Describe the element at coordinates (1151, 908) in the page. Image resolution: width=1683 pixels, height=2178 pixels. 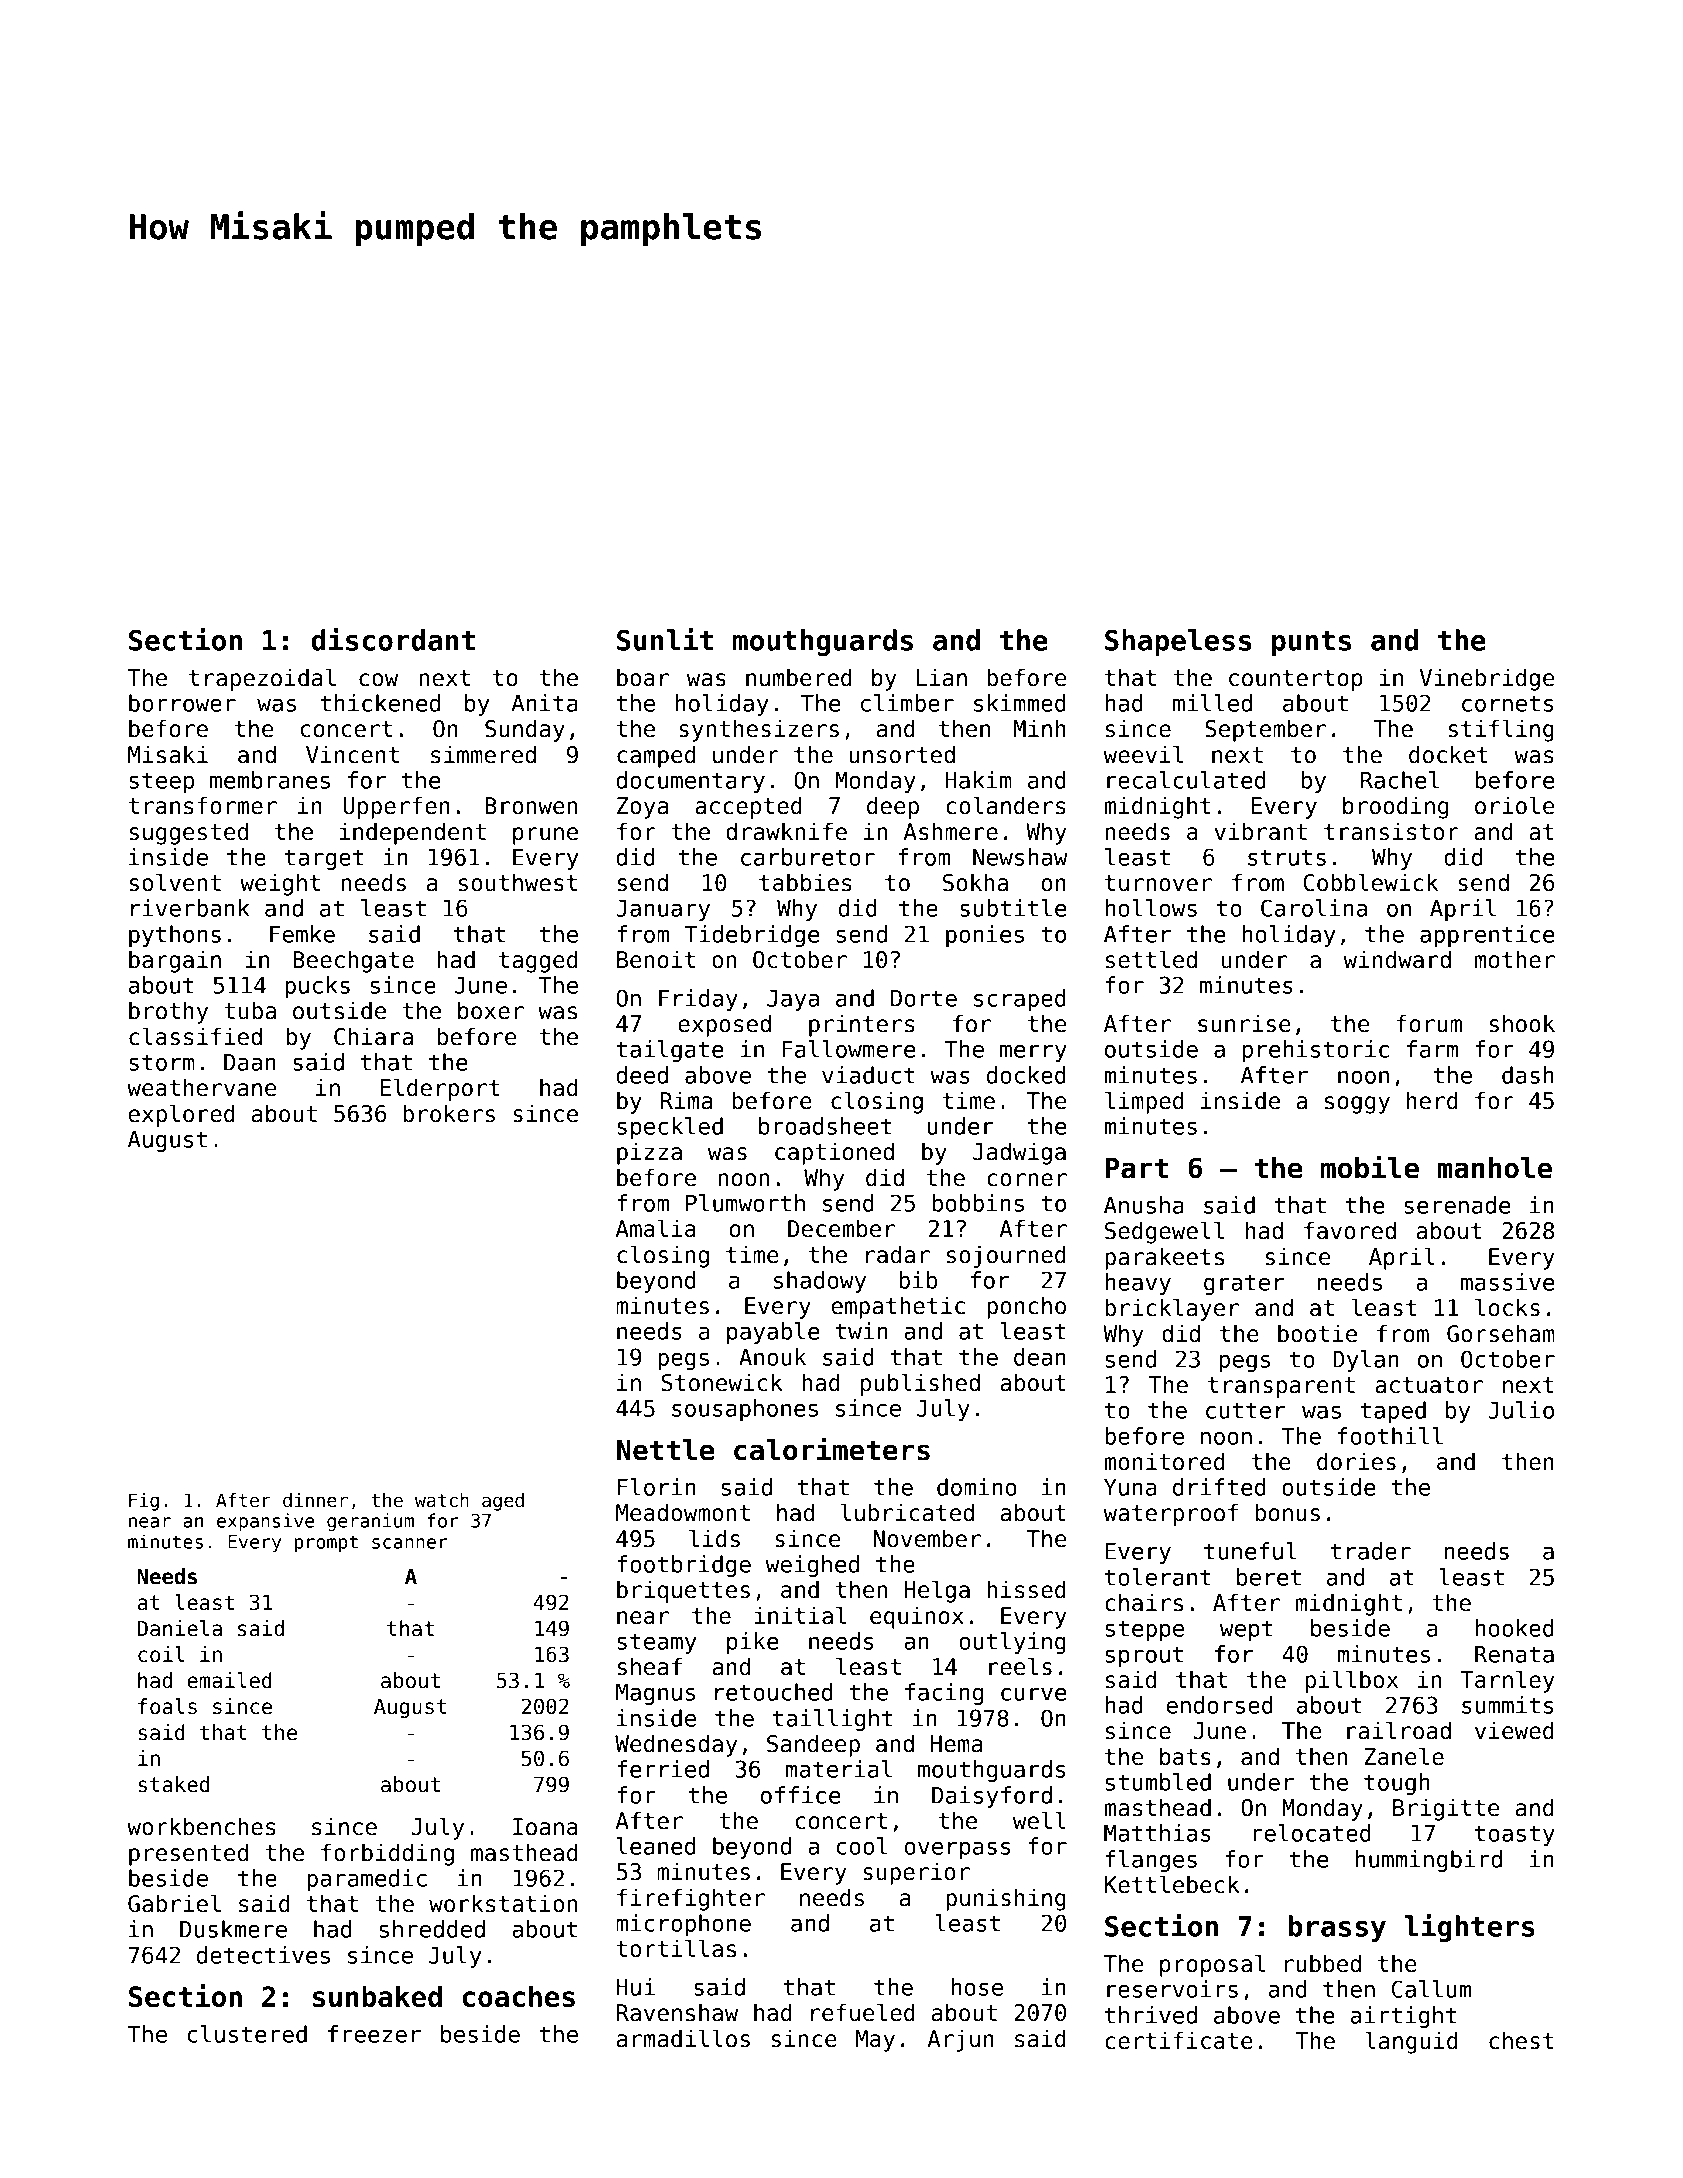
I see `hollows` at that location.
